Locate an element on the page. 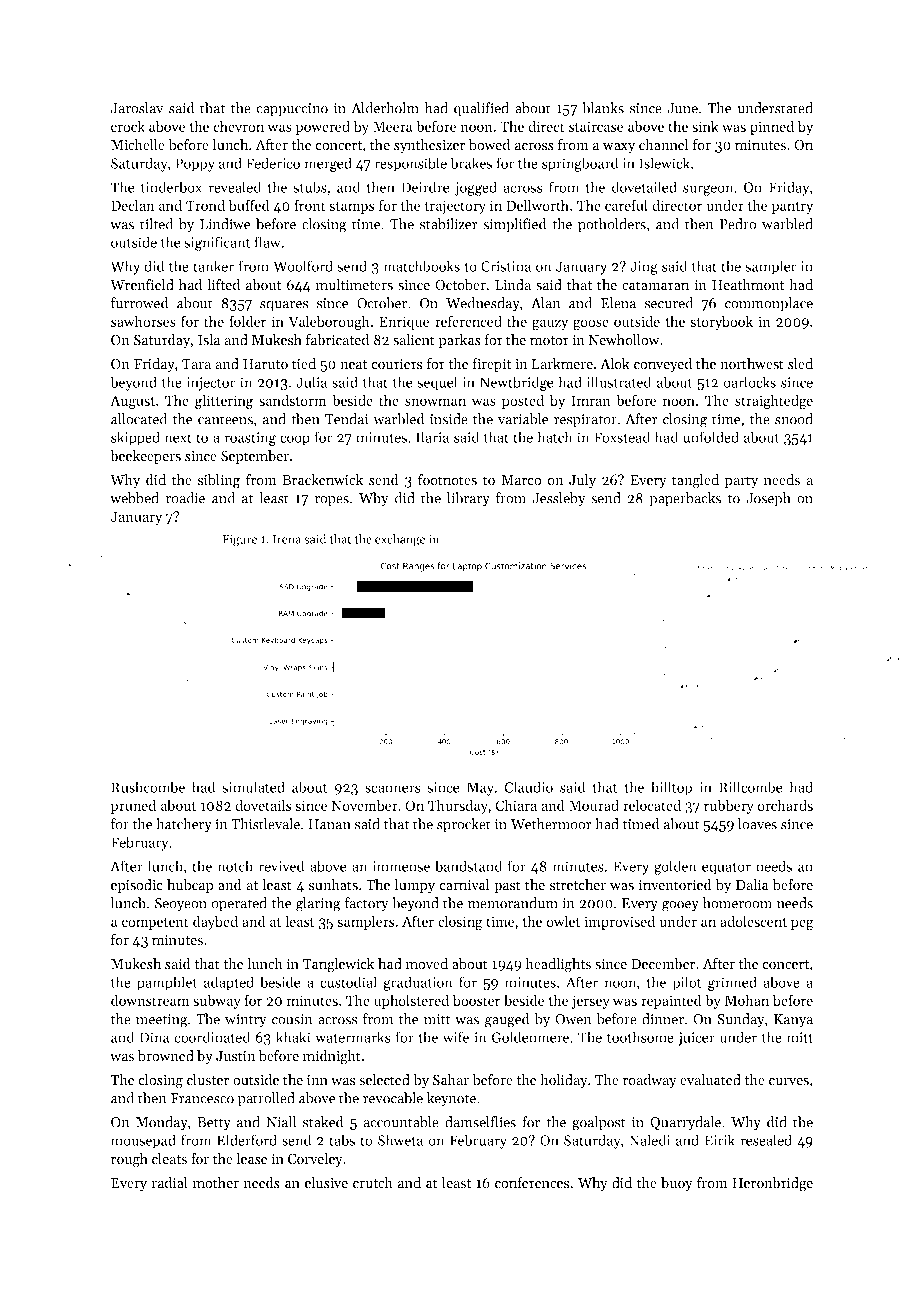 This image has width=924, height=1308. sled is located at coordinates (800, 364).
